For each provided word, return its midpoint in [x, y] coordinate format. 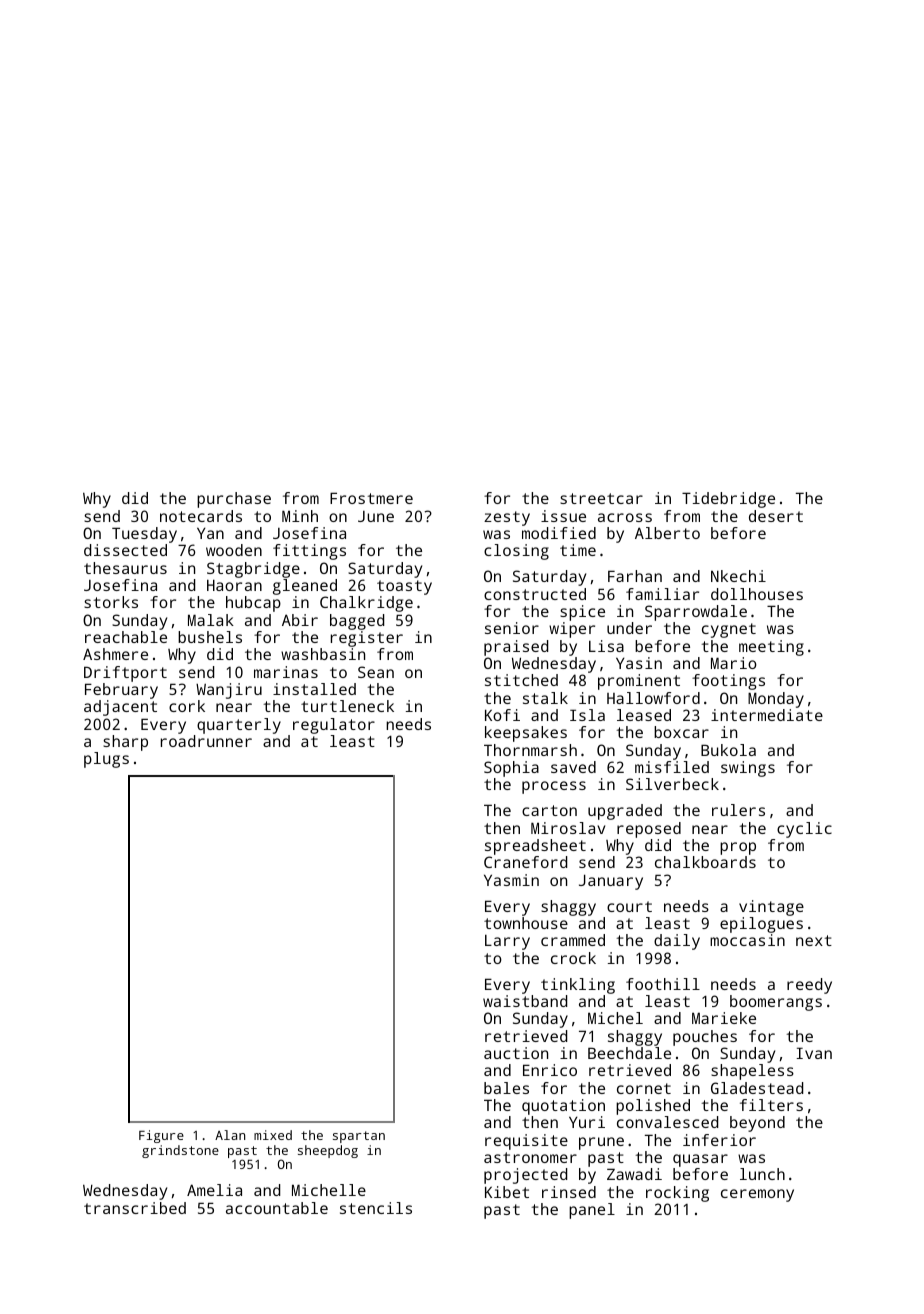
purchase [234, 500]
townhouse [526, 923]
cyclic [804, 830]
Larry [507, 942]
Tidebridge [728, 500]
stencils [376, 1208]
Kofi [502, 715]
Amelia [214, 1190]
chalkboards [705, 862]
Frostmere [371, 498]
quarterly [239, 726]
